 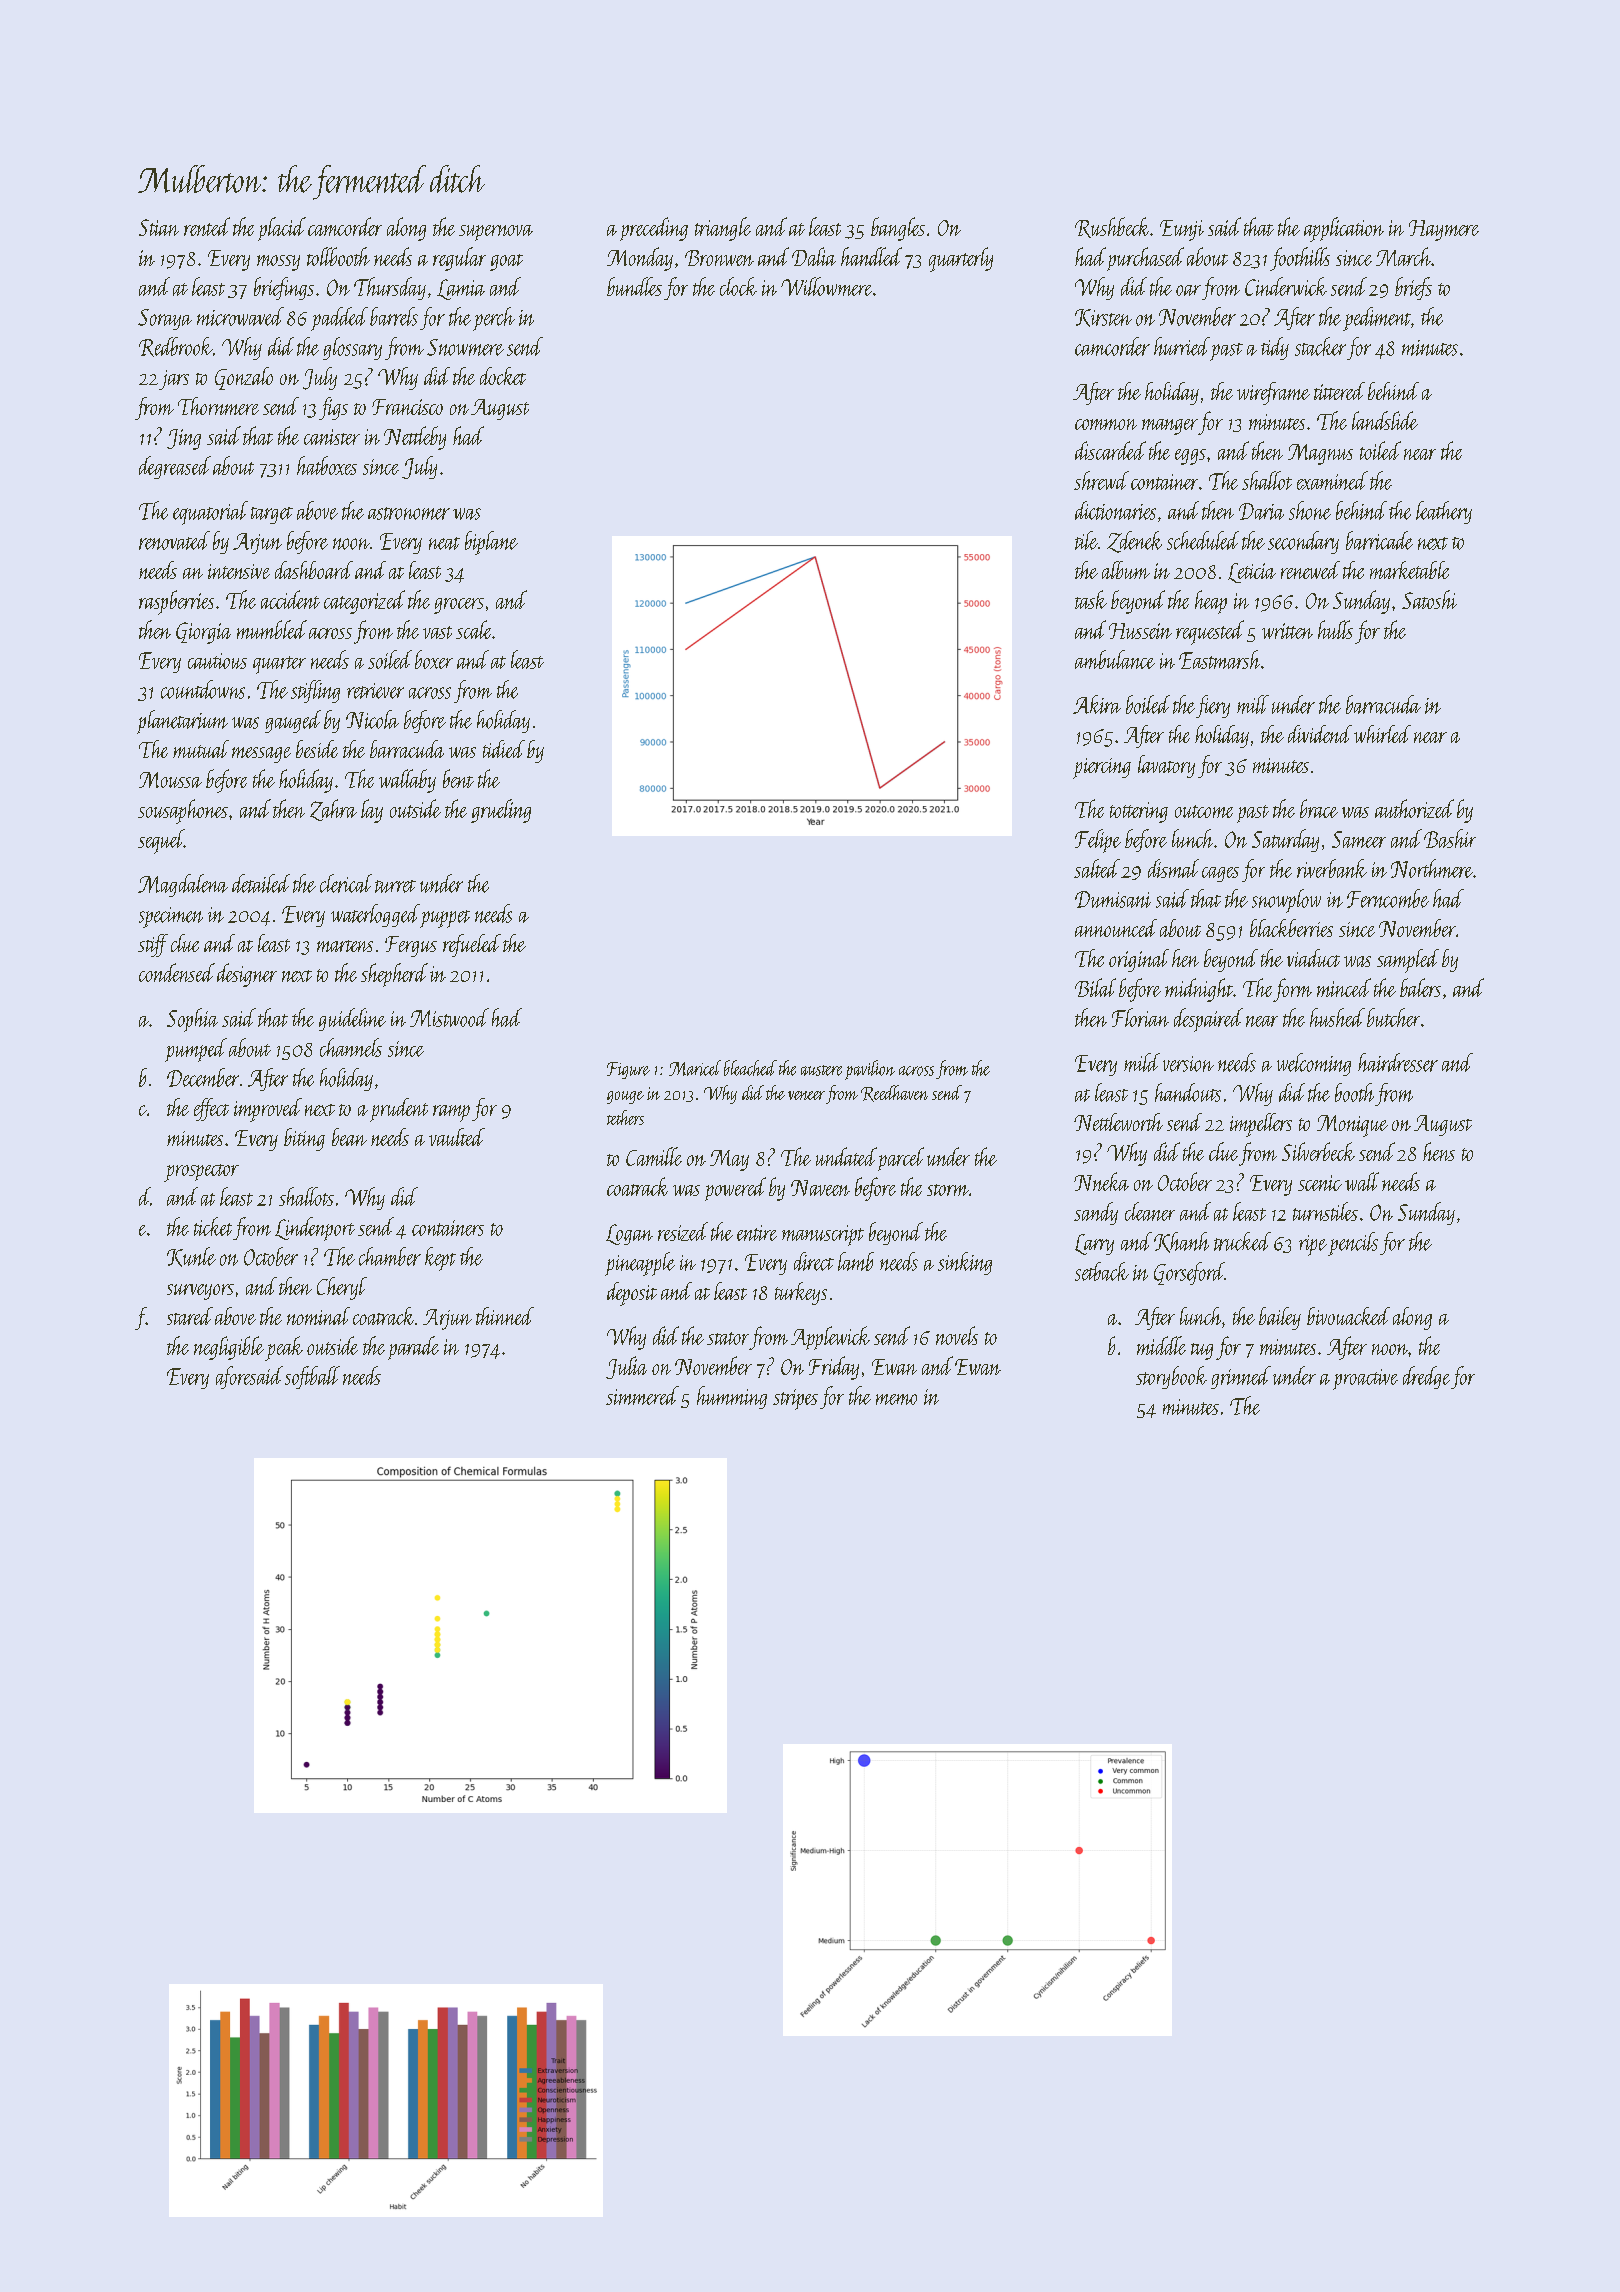 I want to click on Julia, so click(x=626, y=1367).
